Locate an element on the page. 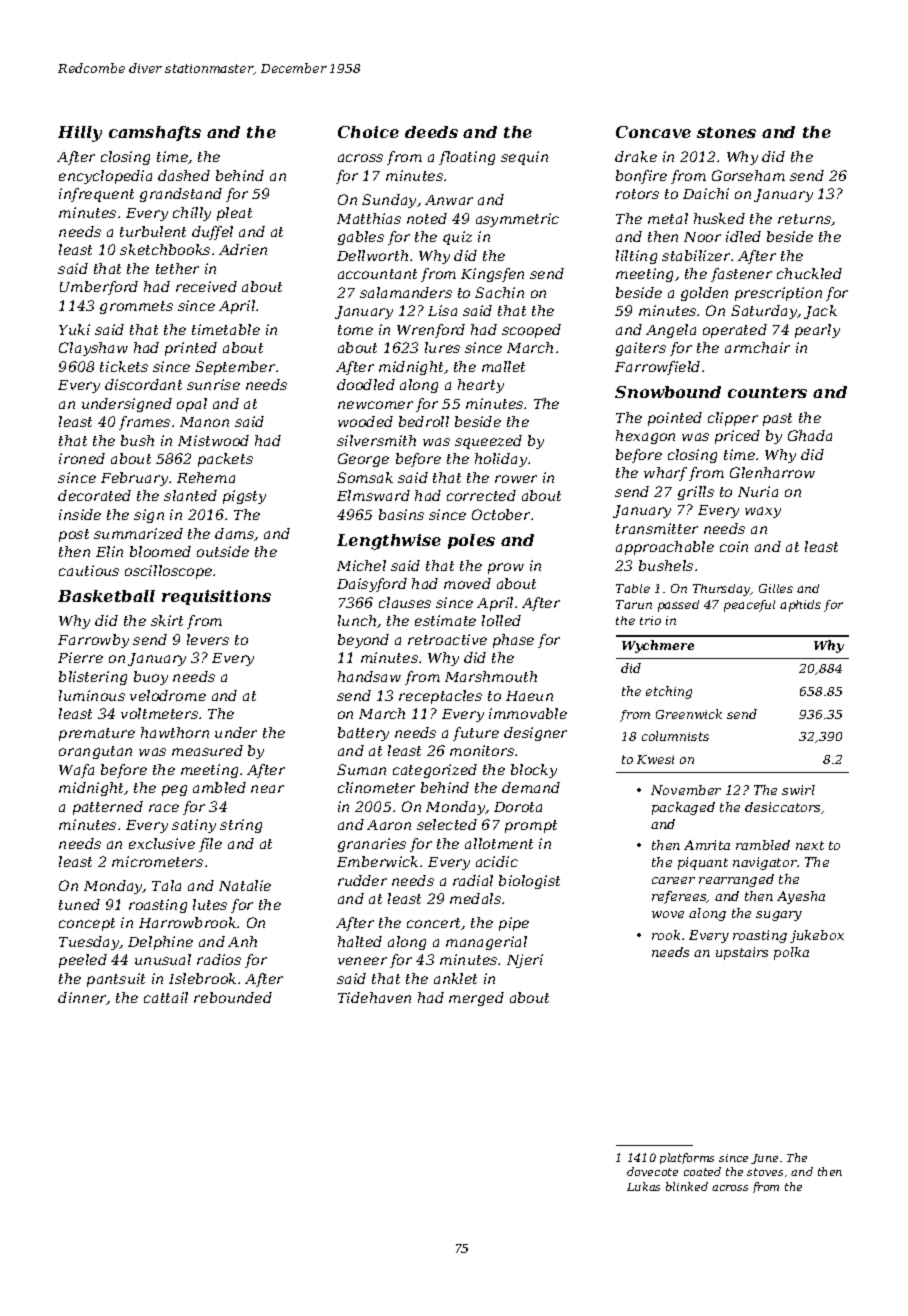 This document has width=908, height=1316. Jack is located at coordinates (820, 312).
